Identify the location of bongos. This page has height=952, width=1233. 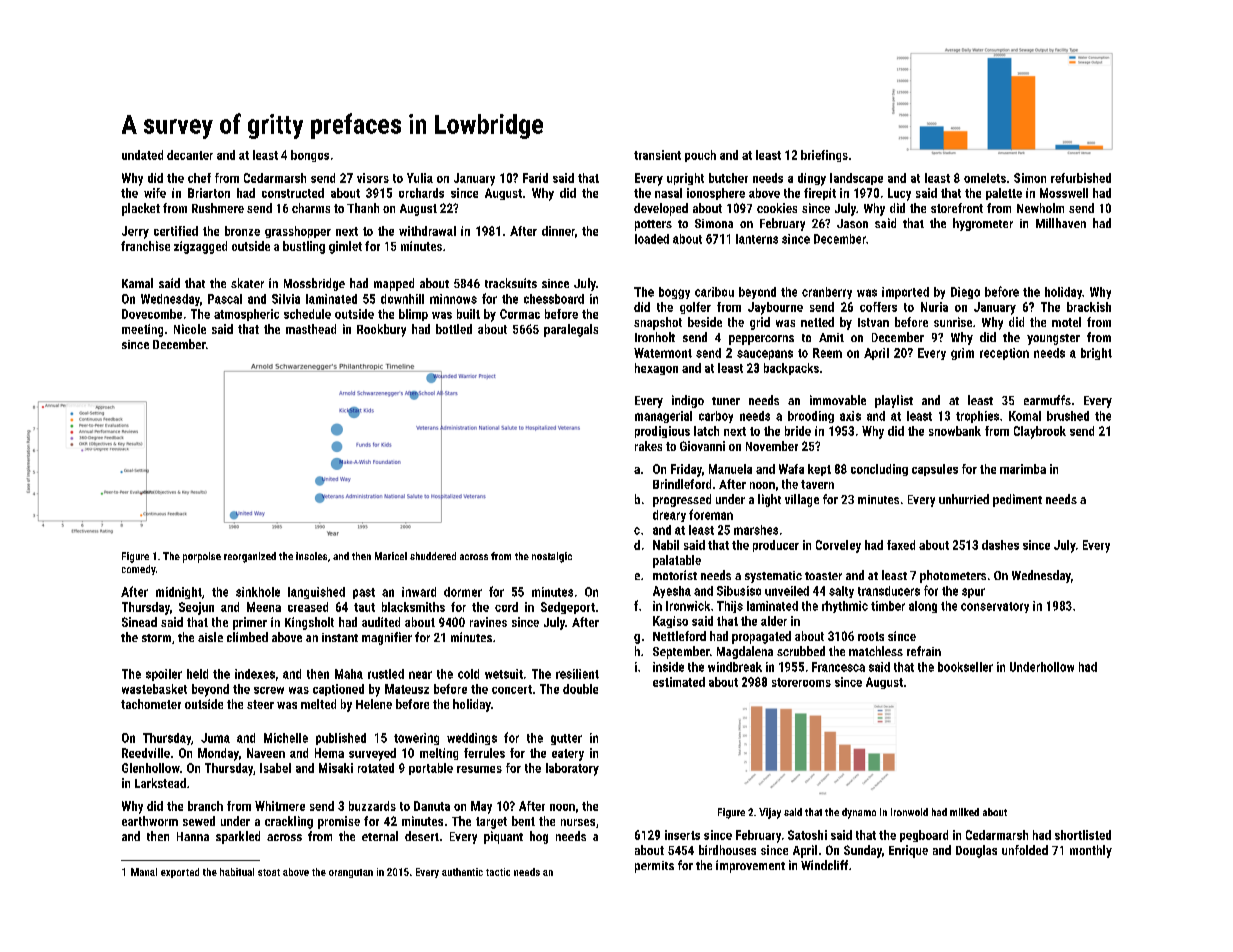
(310, 156).
